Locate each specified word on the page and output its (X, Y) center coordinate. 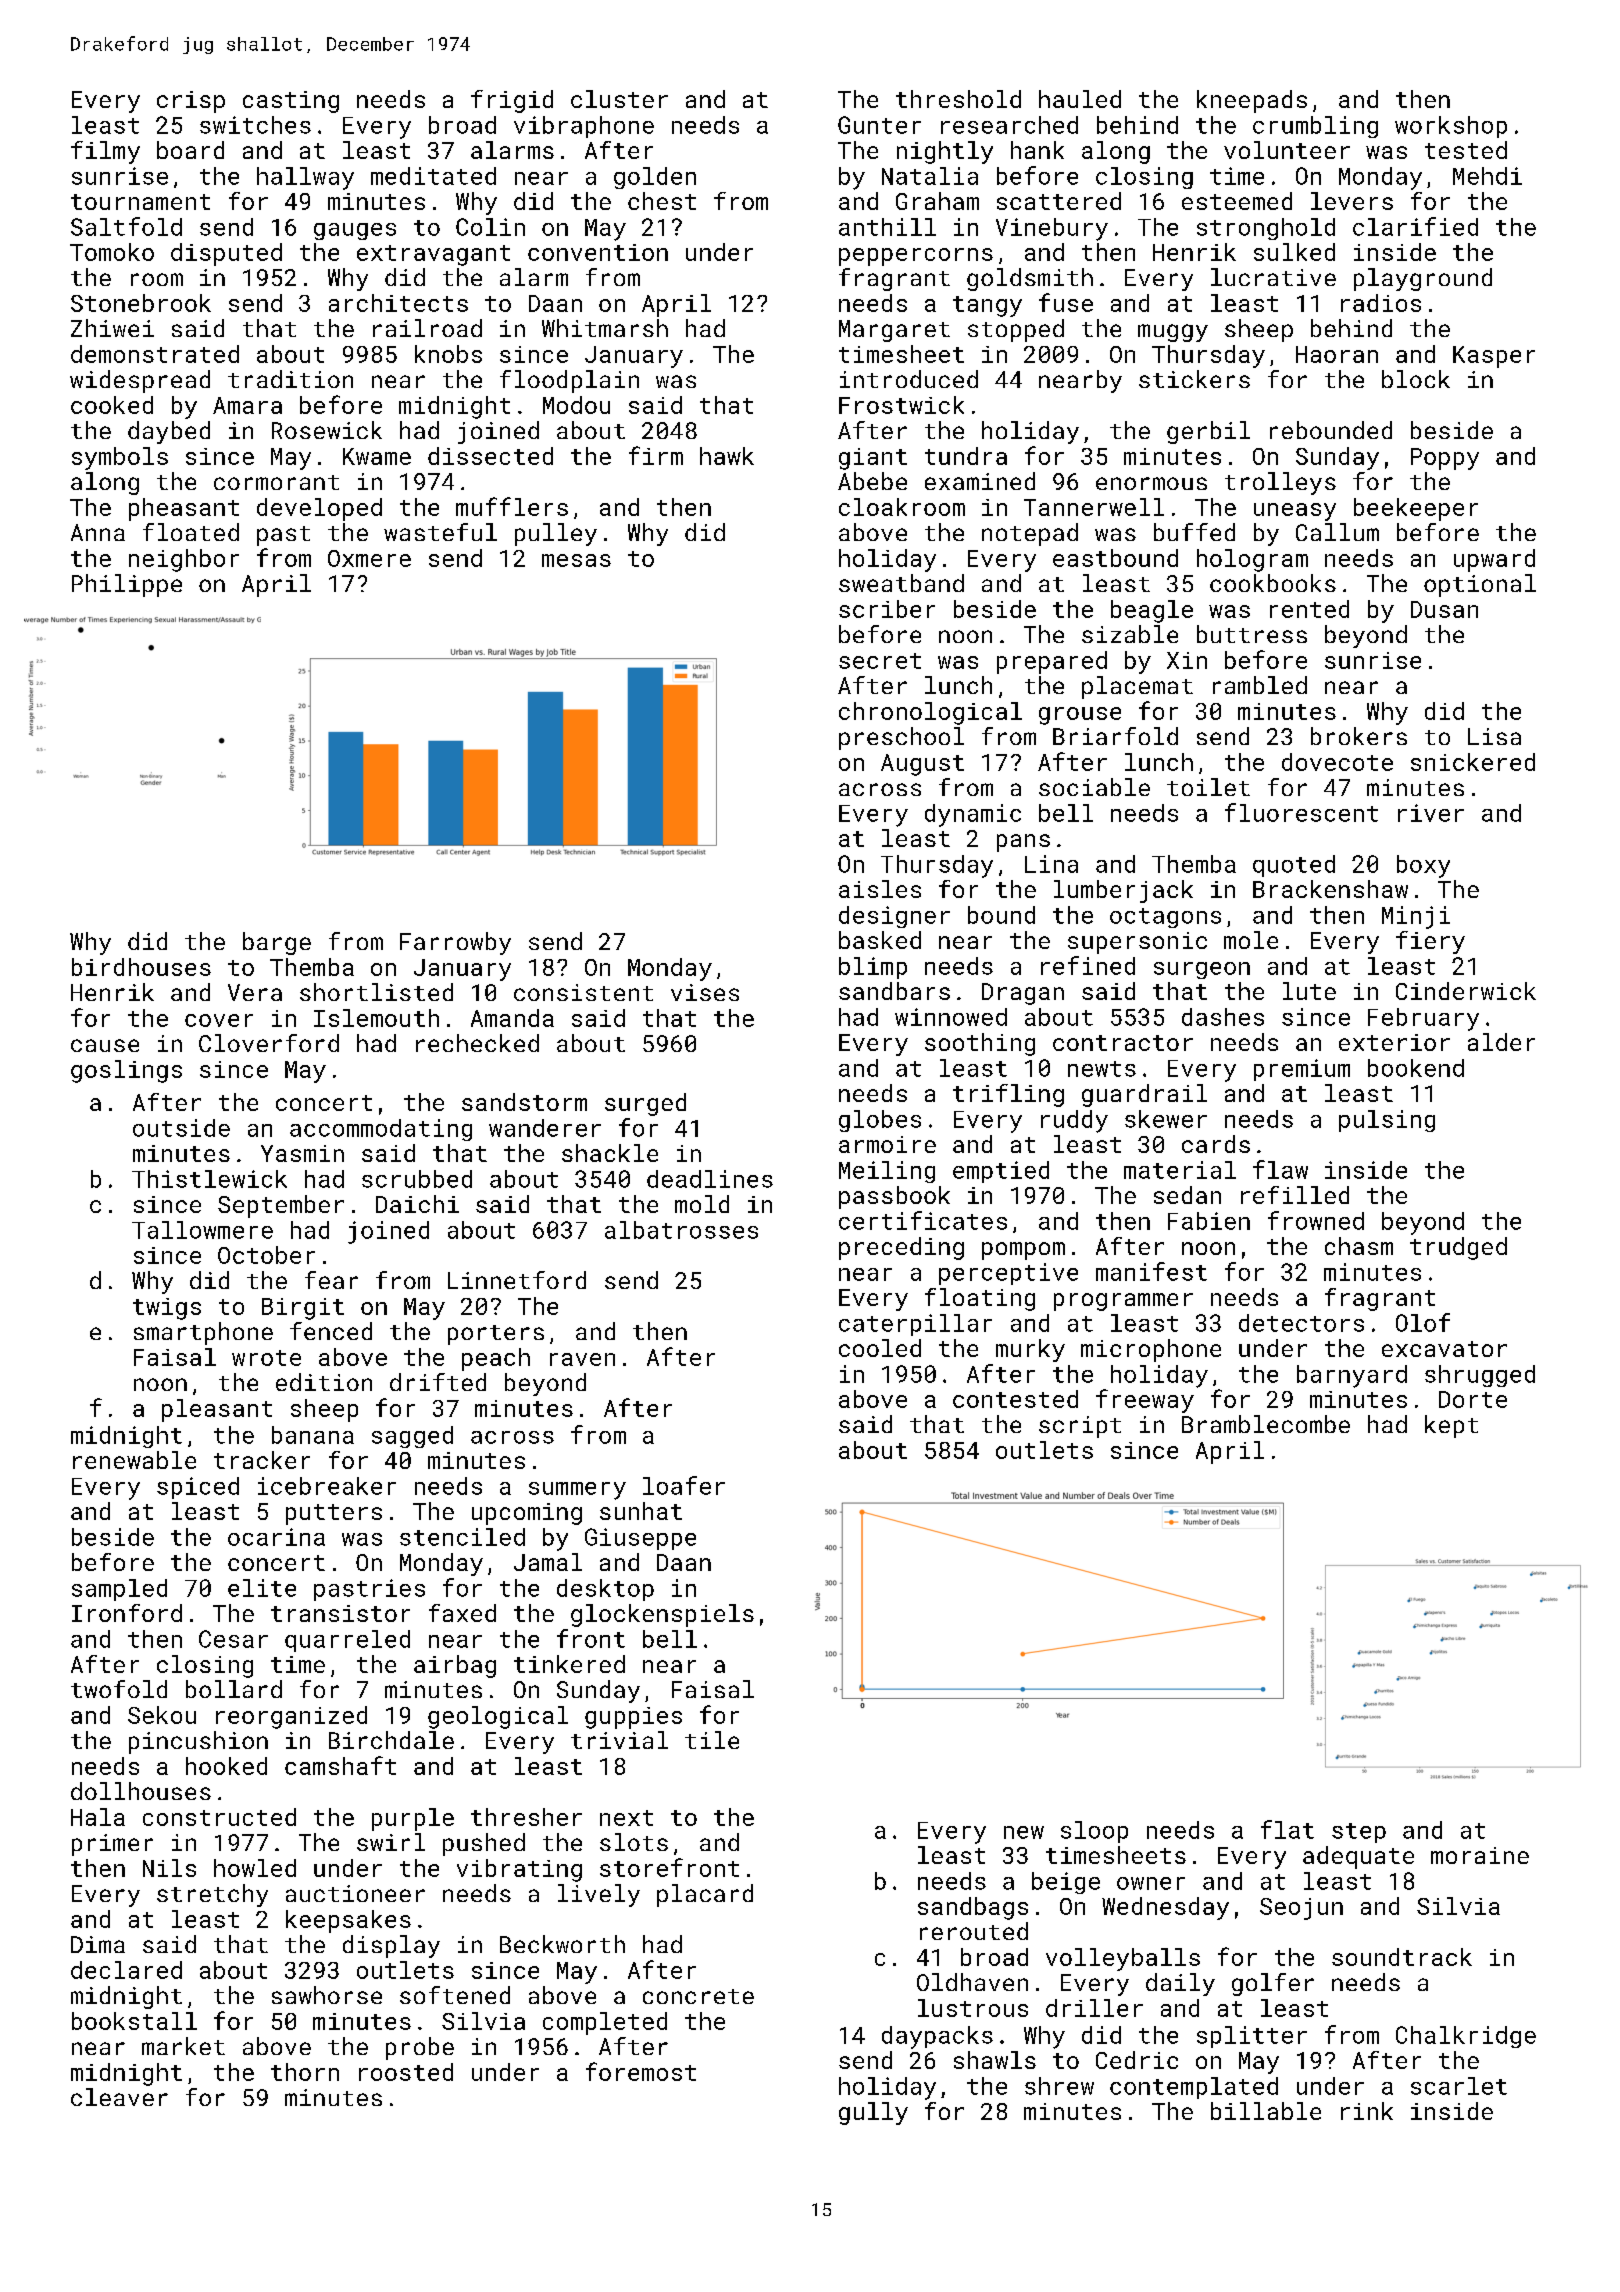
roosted (406, 2072)
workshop (1451, 127)
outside (181, 1128)
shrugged (1480, 1376)
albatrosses (681, 1230)
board (190, 150)
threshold (958, 99)
